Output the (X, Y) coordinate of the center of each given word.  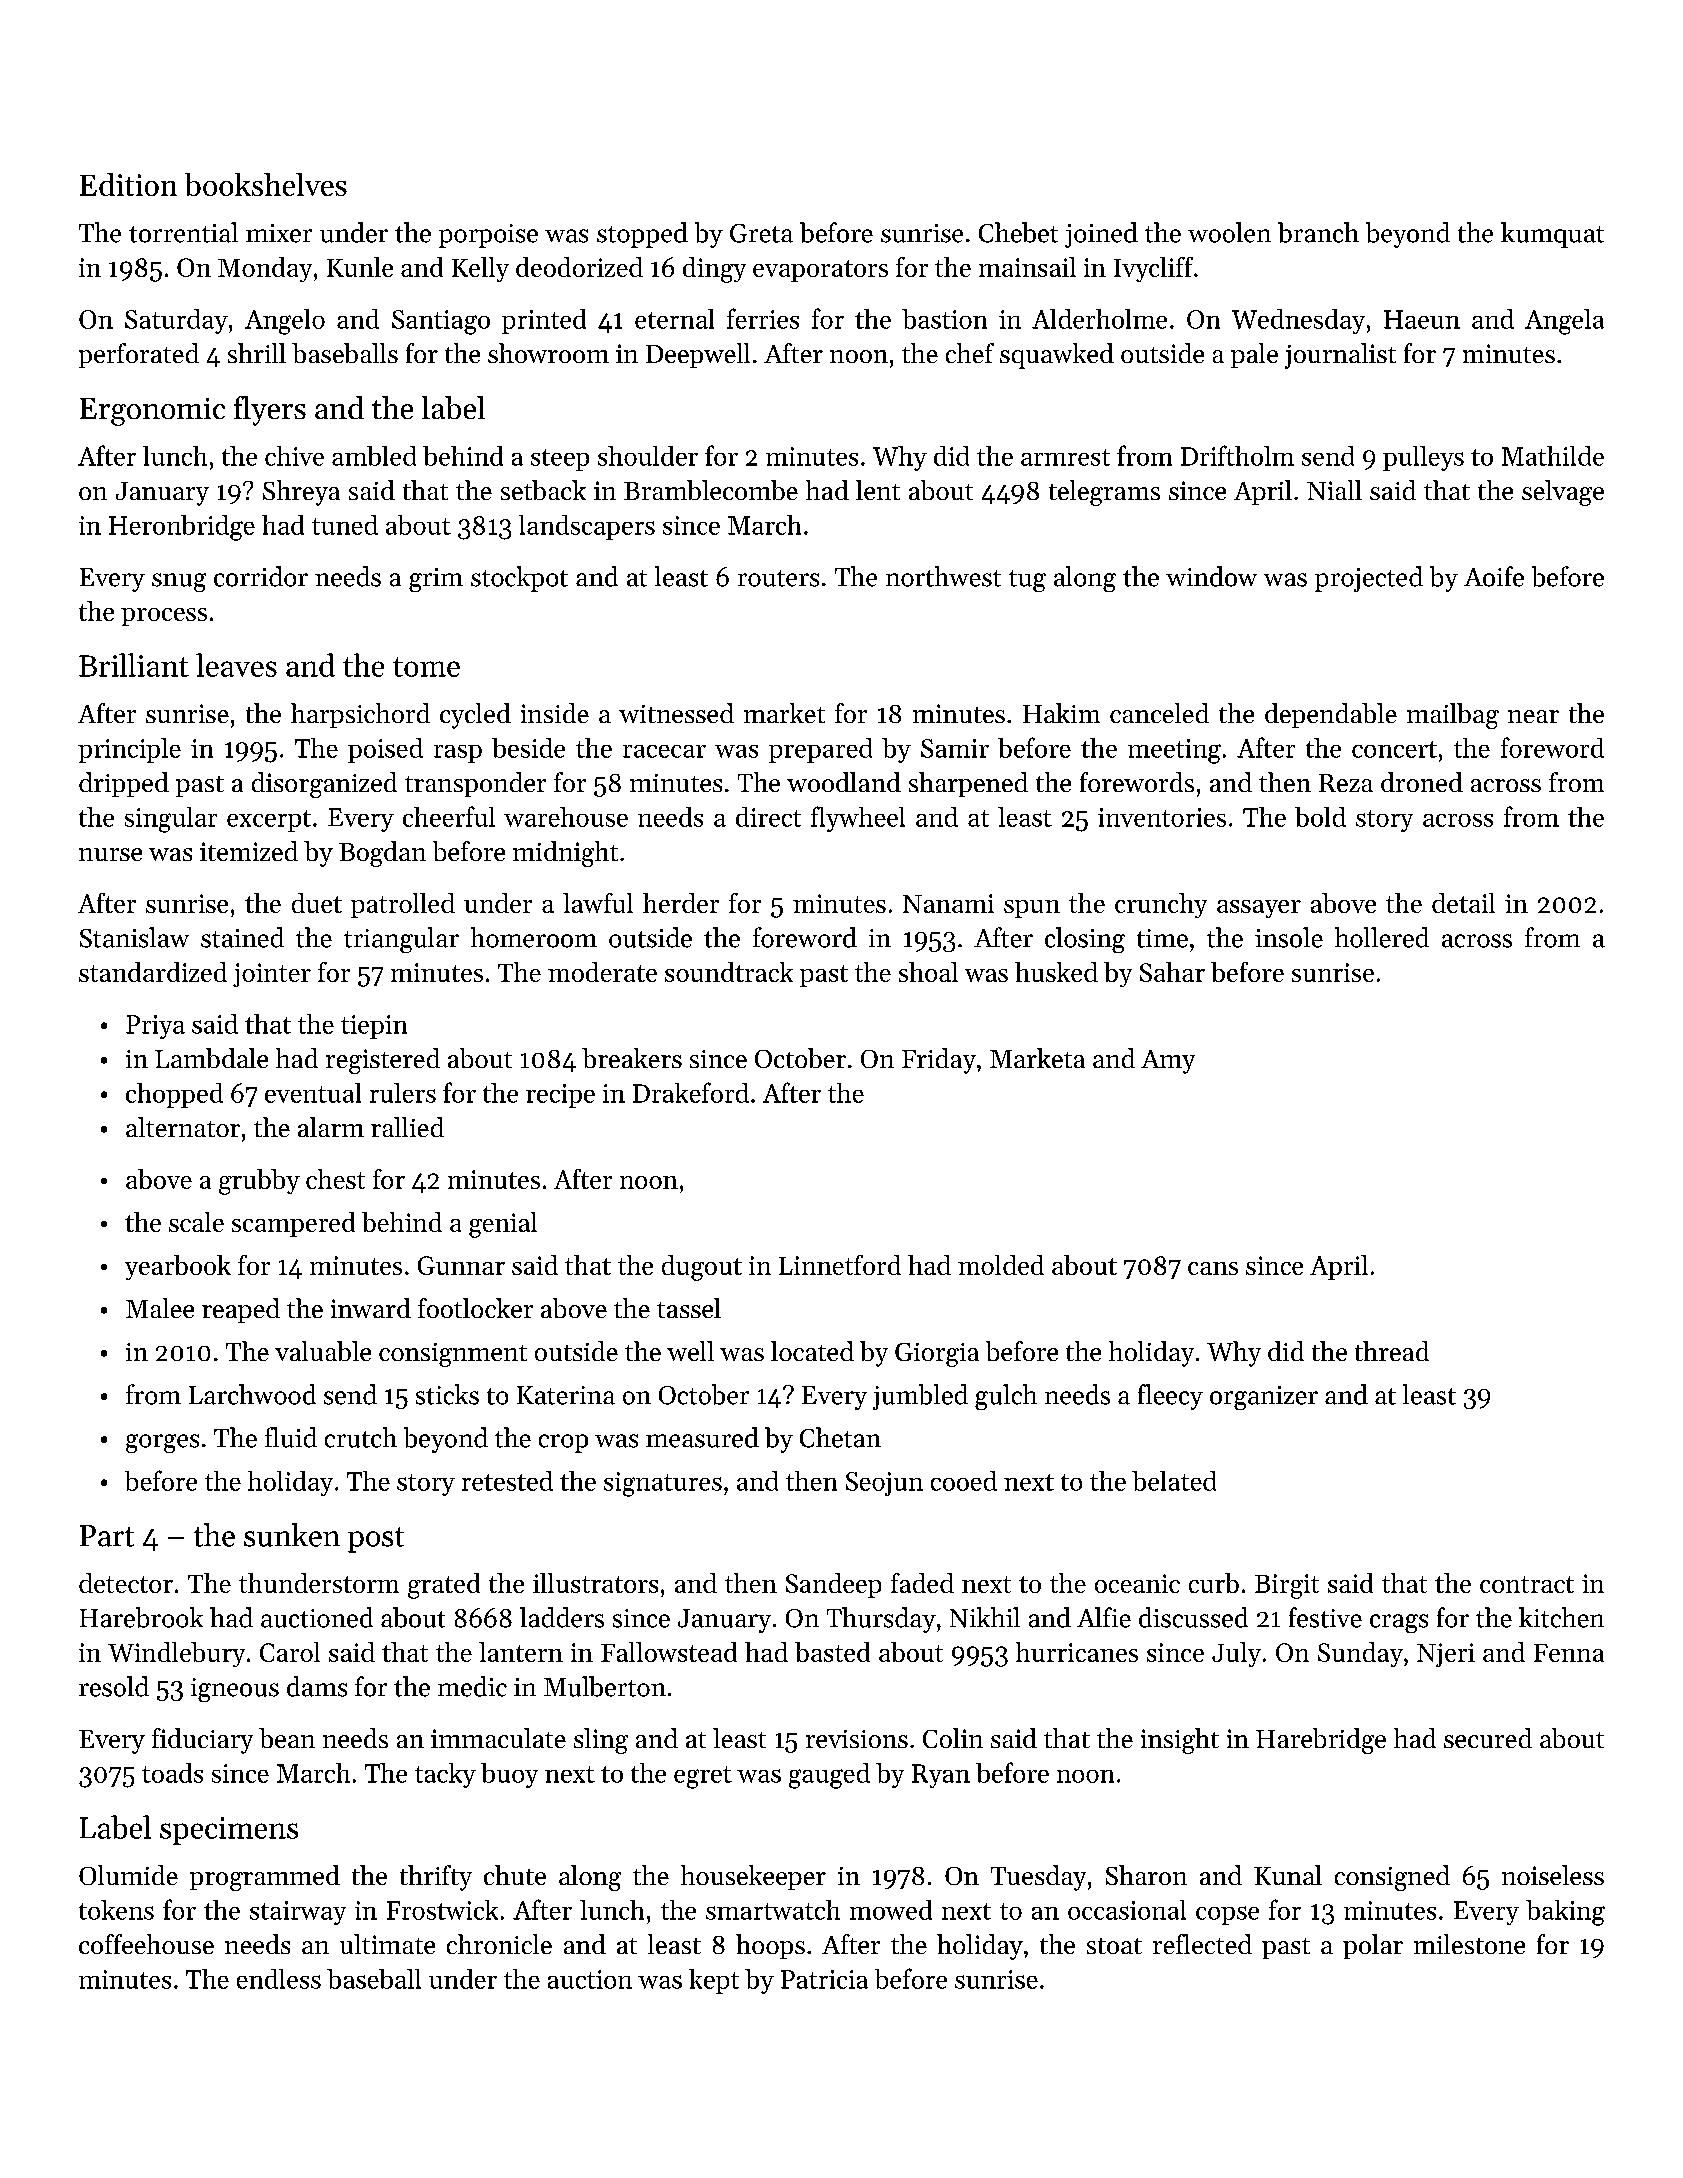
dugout (702, 1268)
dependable (1331, 715)
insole (1289, 937)
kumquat (1552, 235)
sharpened (968, 784)
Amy (1168, 1062)
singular (171, 820)
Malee (160, 1308)
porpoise (488, 236)
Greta (761, 233)
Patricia (824, 1979)
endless (279, 1979)
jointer (272, 975)
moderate (602, 972)
